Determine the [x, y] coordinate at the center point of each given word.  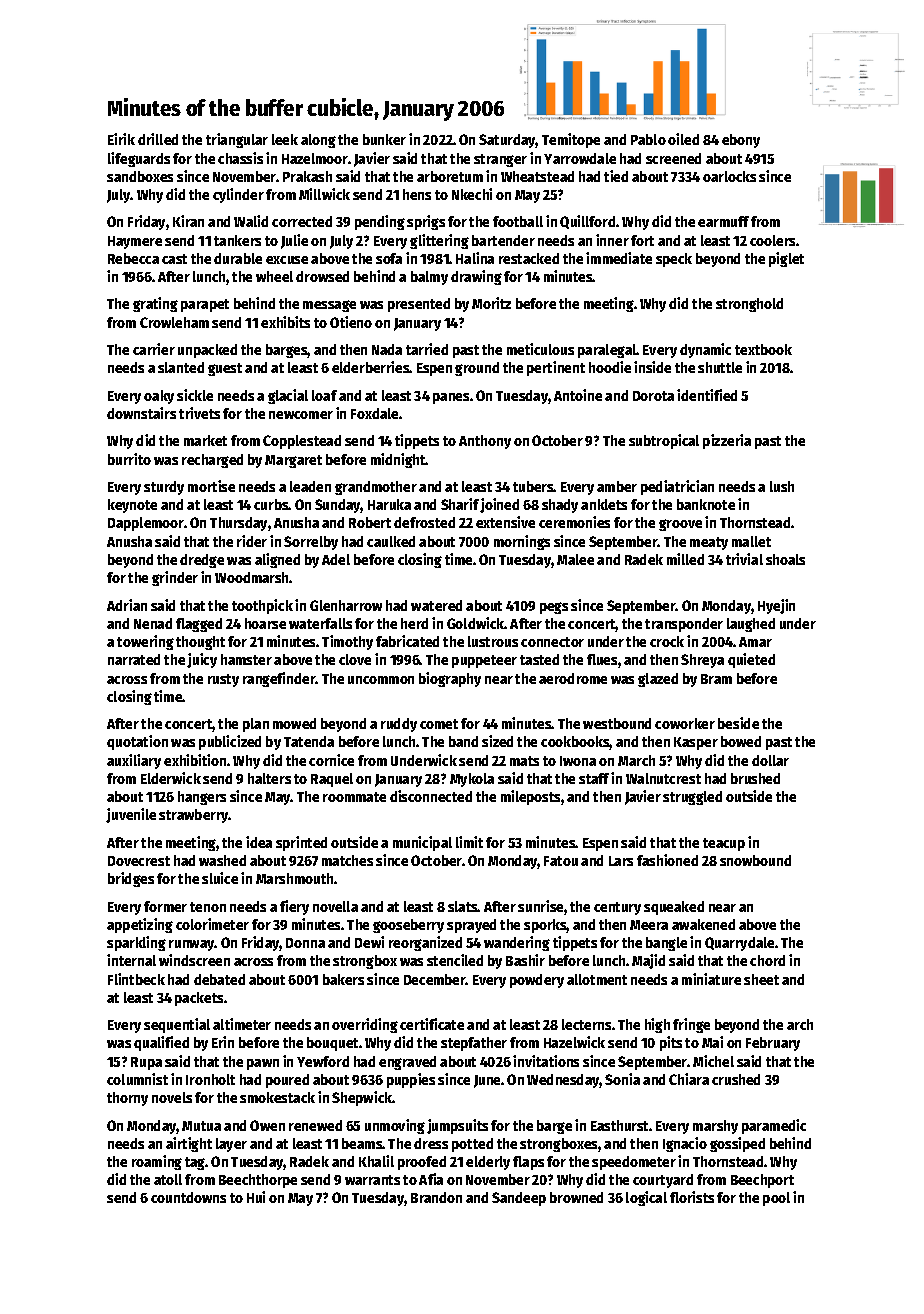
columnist [137, 1079]
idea [259, 842]
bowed [741, 741]
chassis [240, 158]
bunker [384, 139]
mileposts [530, 797]
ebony [741, 141]
